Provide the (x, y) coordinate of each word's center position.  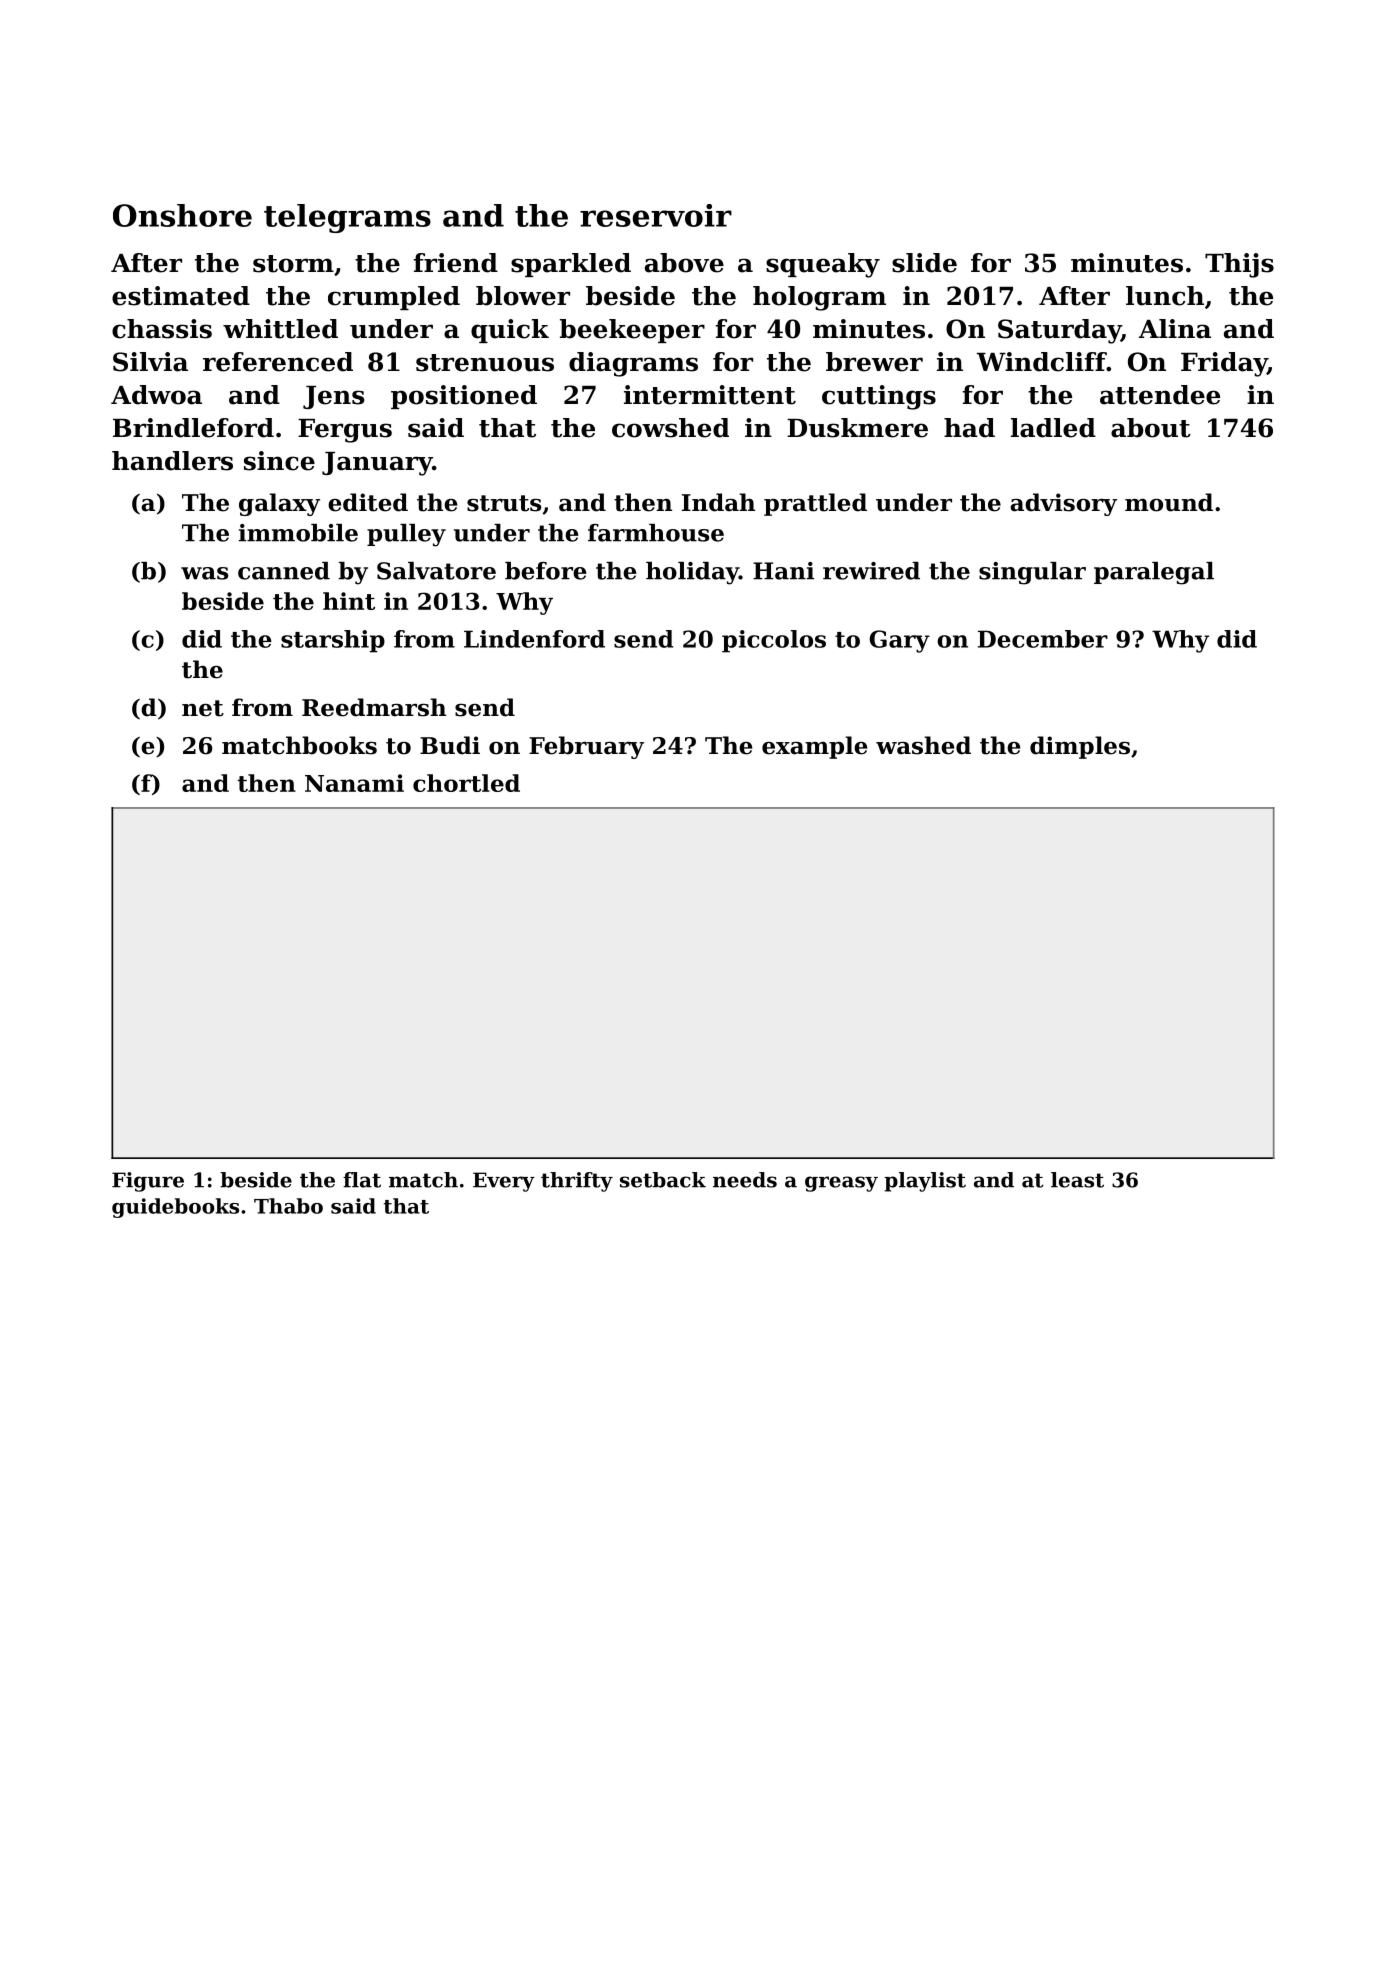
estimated (181, 296)
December (1043, 639)
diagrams (633, 364)
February (586, 747)
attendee (1160, 395)
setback (663, 1180)
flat (362, 1180)
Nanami (354, 783)
